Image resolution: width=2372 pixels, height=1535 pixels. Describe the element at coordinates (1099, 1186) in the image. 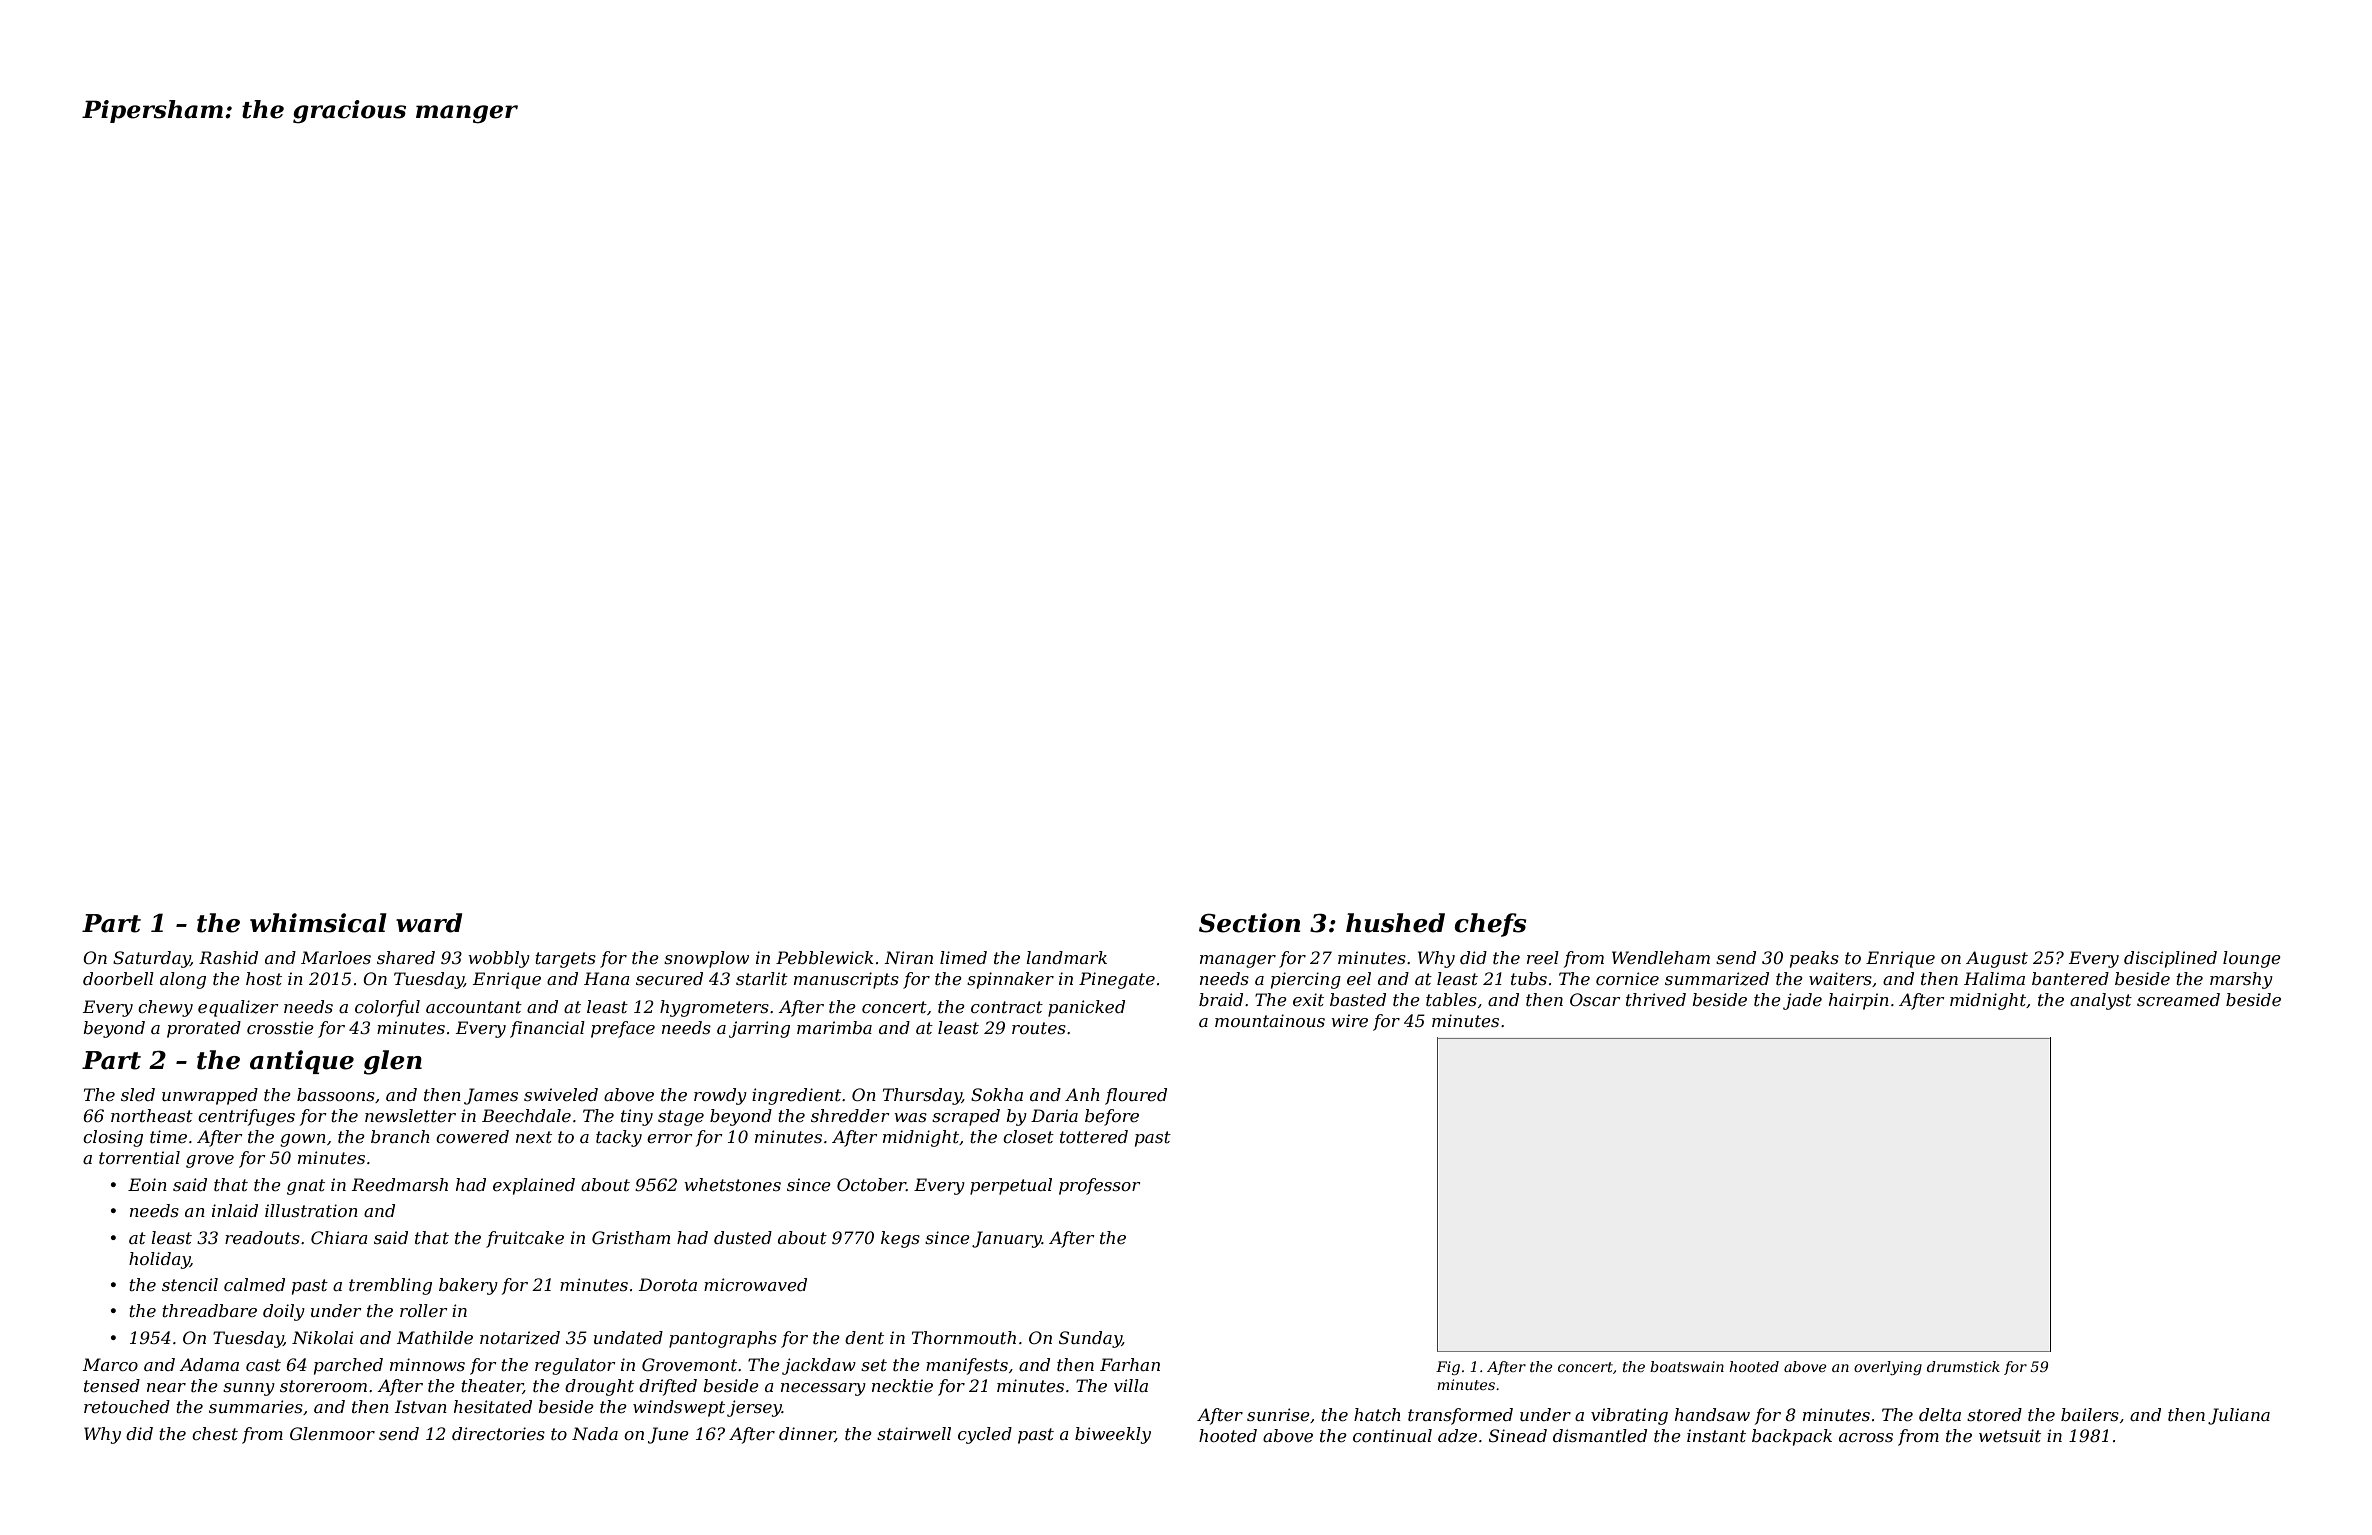

I see `professor` at that location.
